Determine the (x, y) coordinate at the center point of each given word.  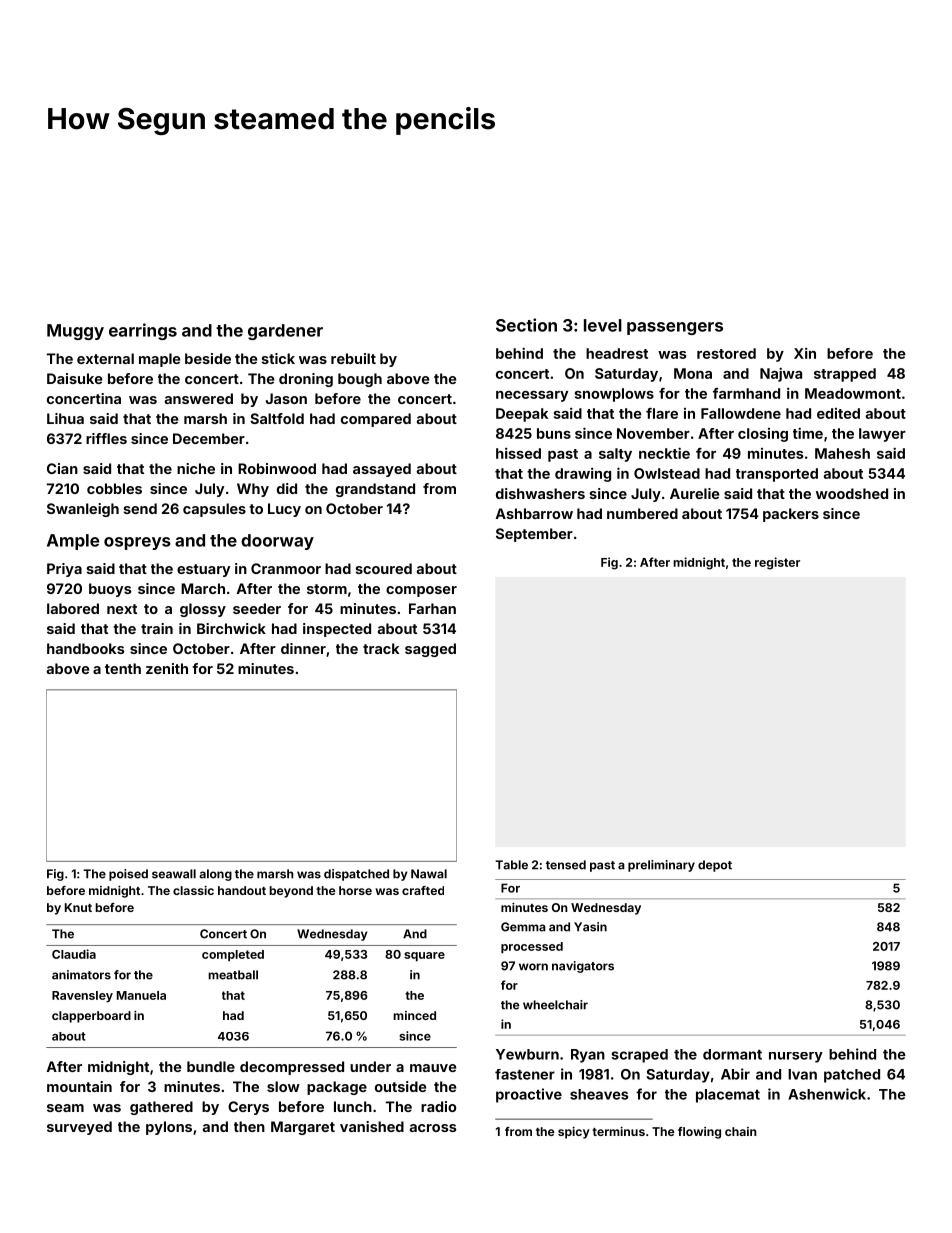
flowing (699, 1133)
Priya (64, 570)
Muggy (75, 332)
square (424, 956)
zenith (167, 668)
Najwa (781, 374)
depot (715, 866)
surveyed (79, 1128)
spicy (574, 1133)
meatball (233, 975)
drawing (583, 475)
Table (511, 865)
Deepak (522, 415)
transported (777, 475)
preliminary (661, 866)
